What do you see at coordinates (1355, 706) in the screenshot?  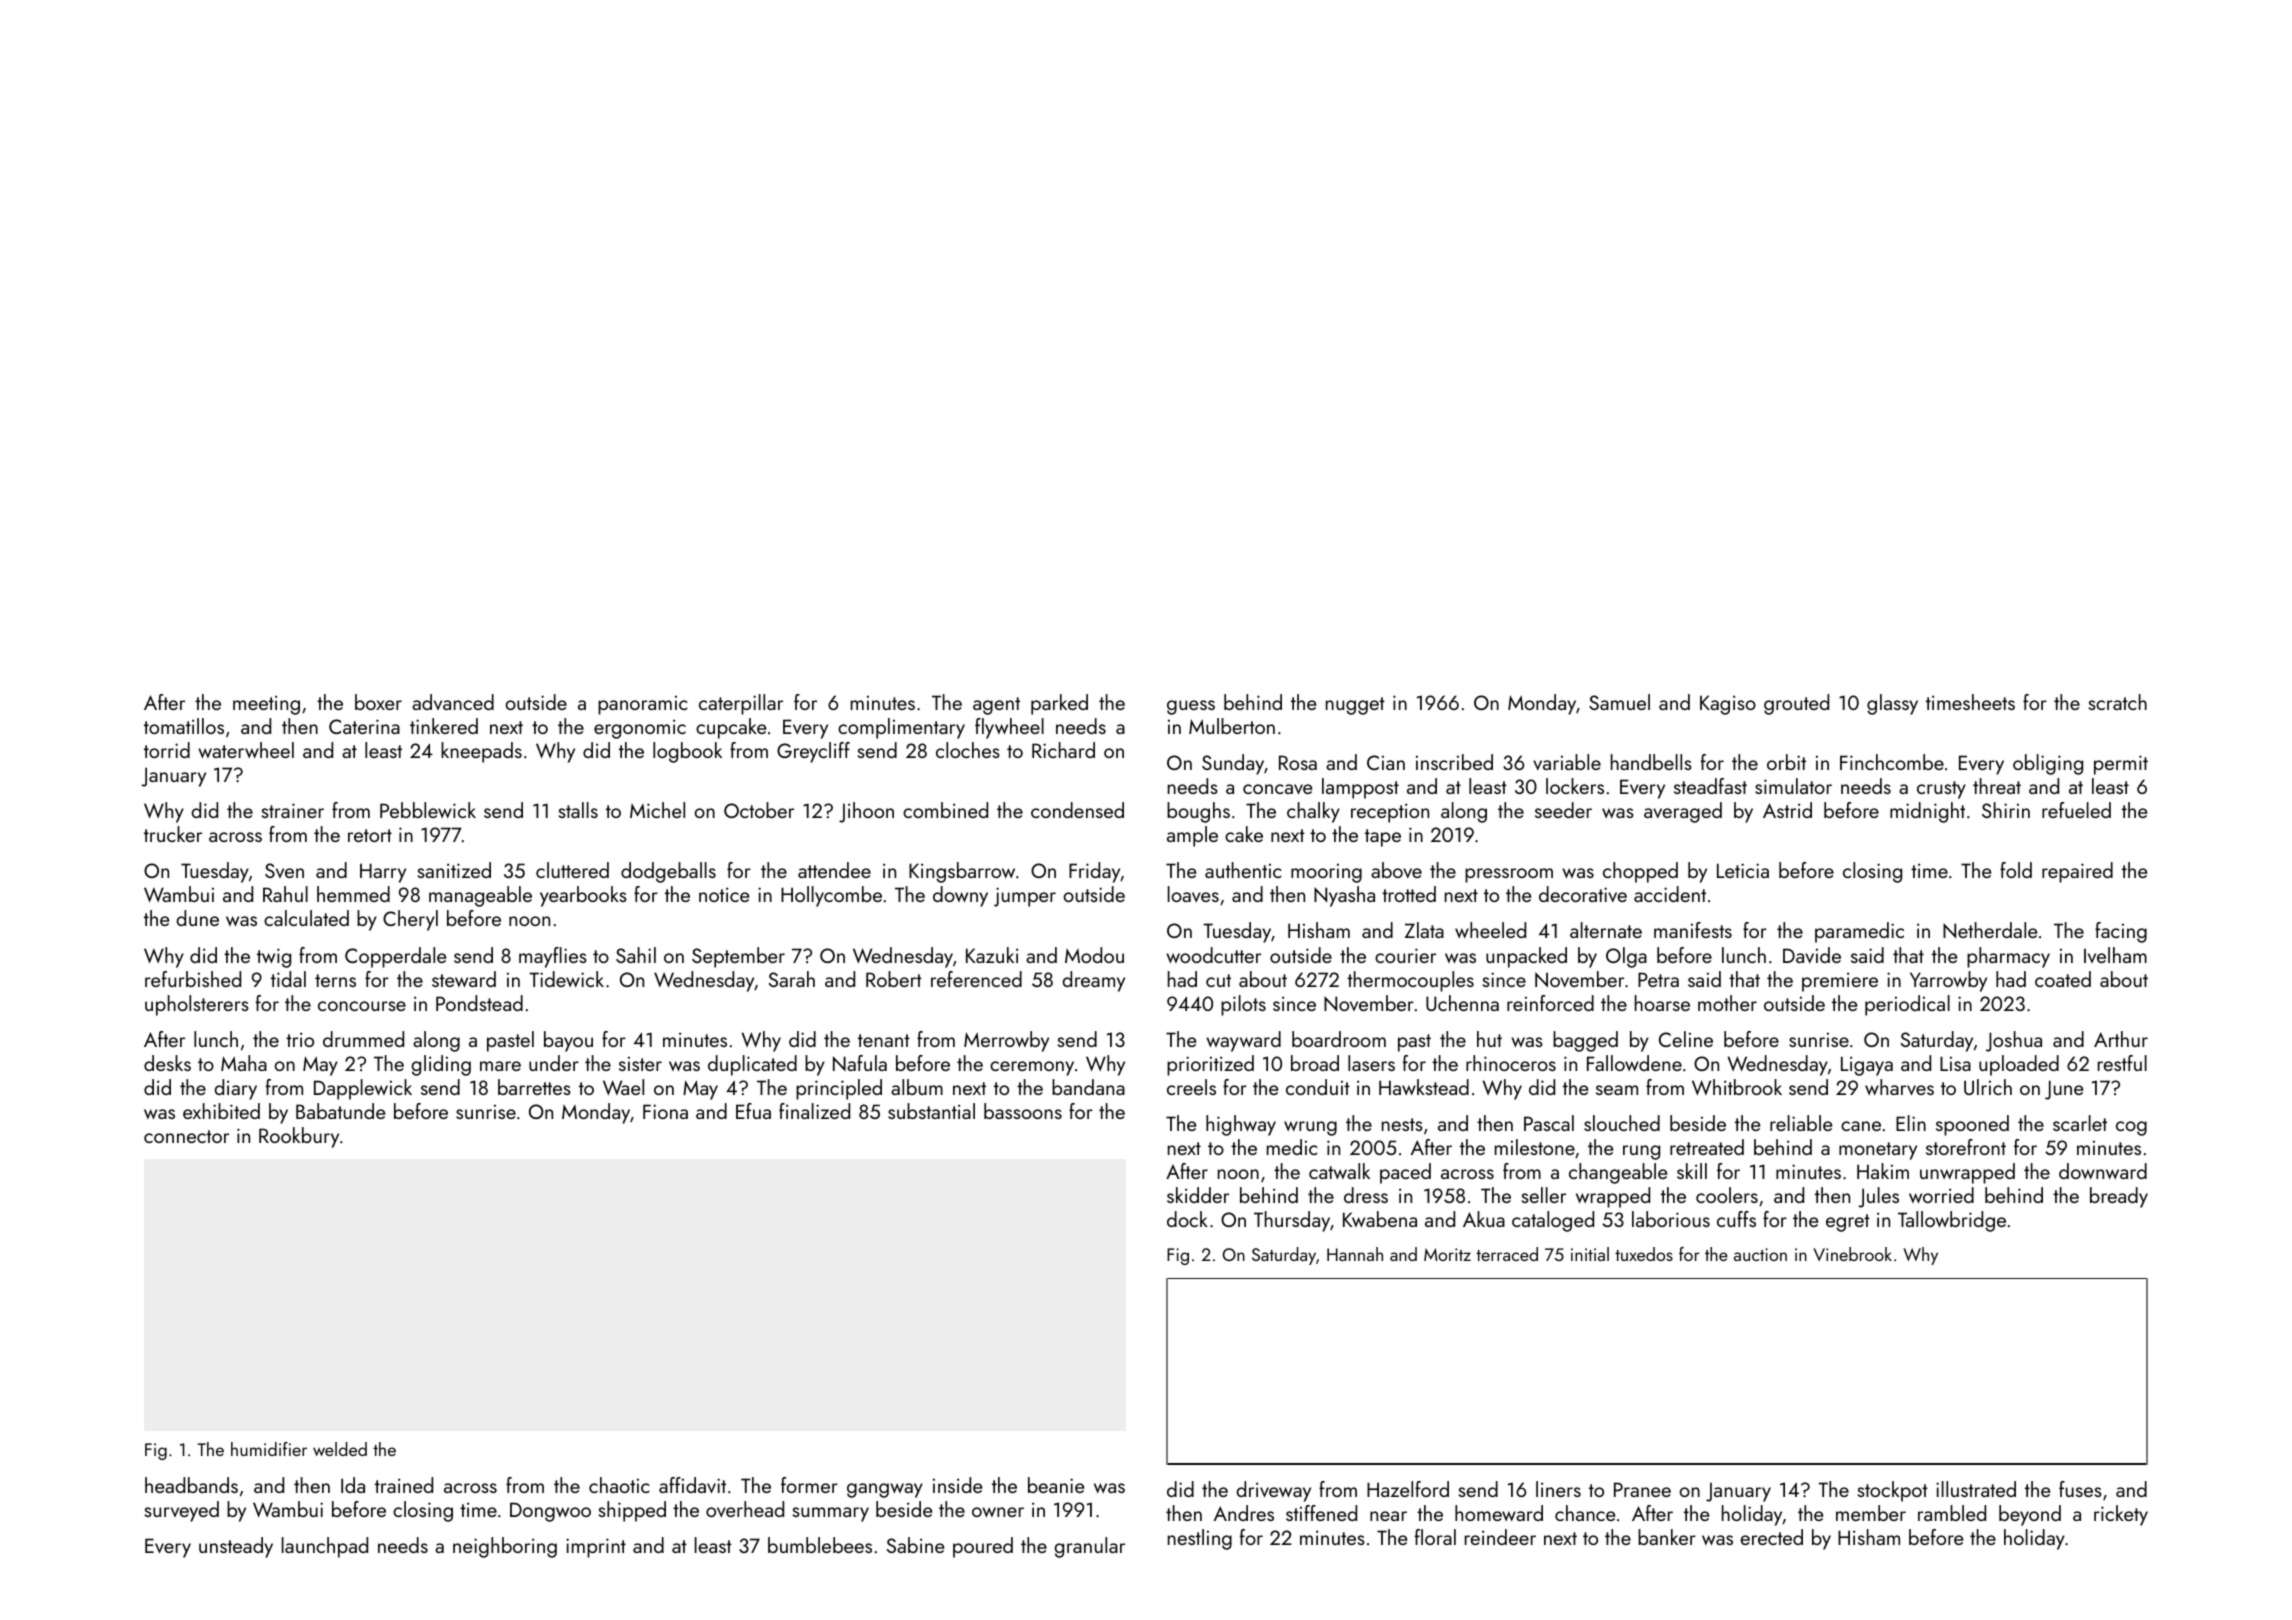 I see `nugget` at bounding box center [1355, 706].
